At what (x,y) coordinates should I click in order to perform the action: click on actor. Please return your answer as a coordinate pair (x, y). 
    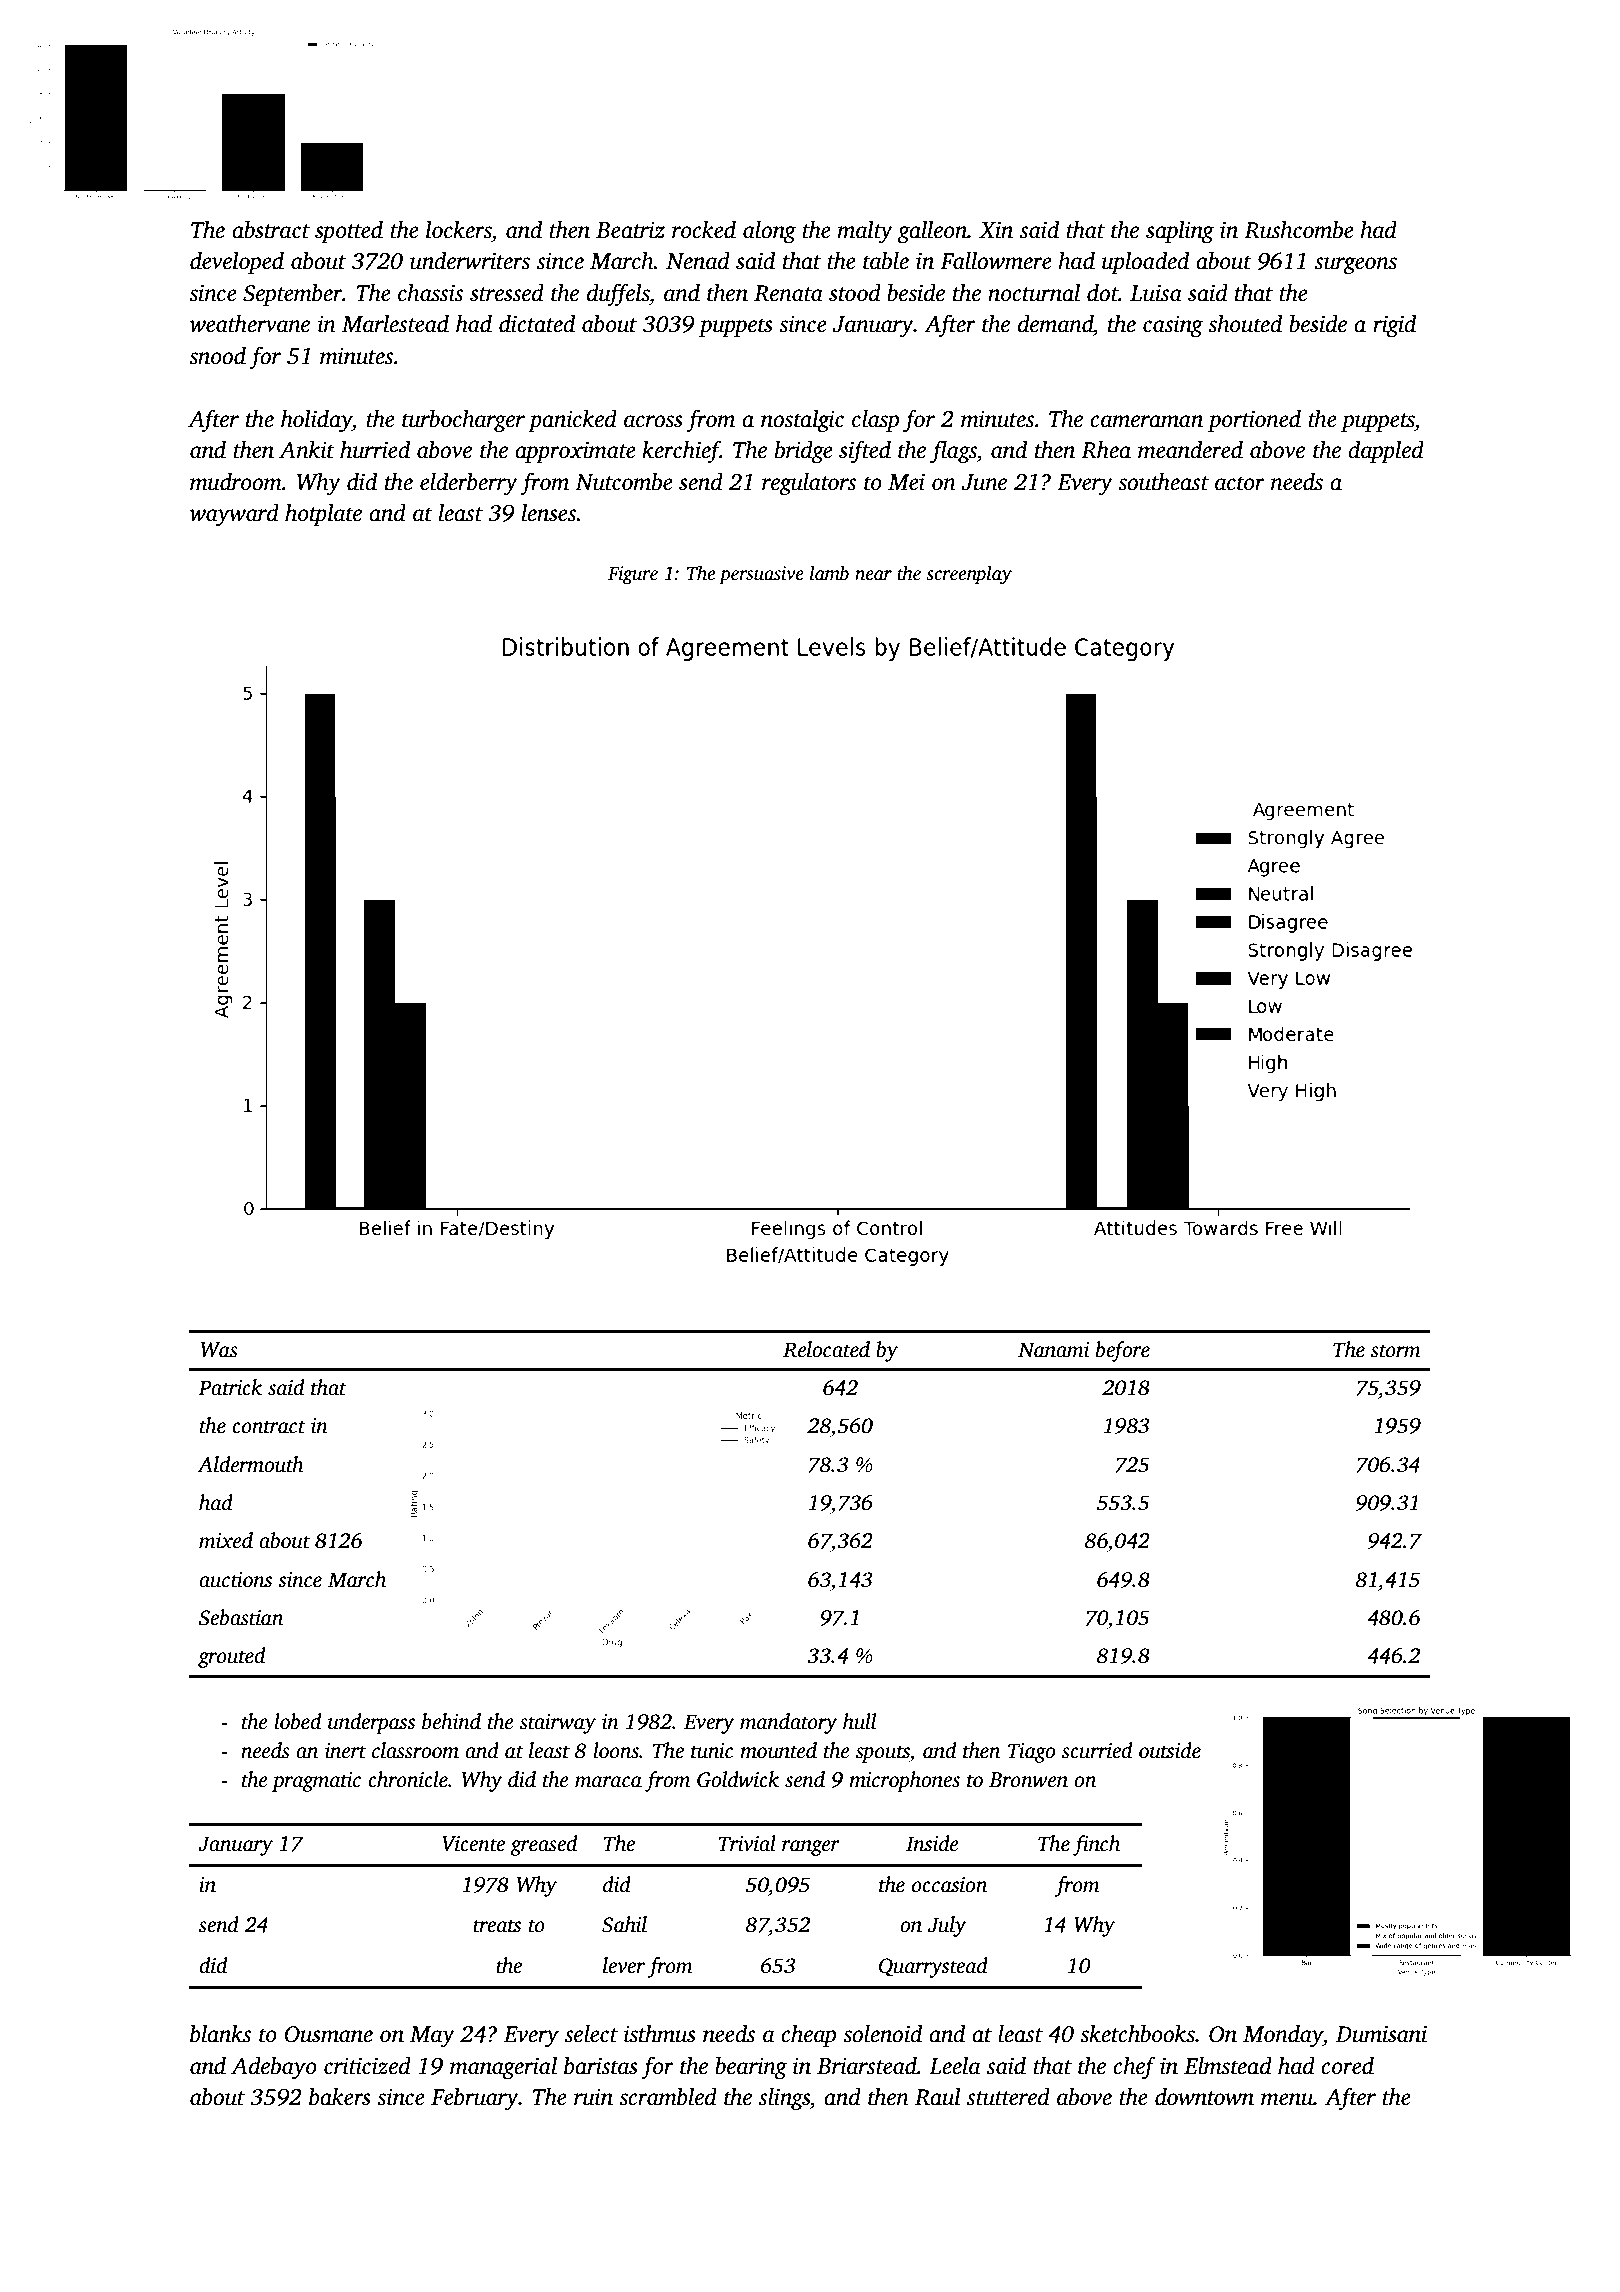
    Looking at the image, I should click on (1240, 483).
